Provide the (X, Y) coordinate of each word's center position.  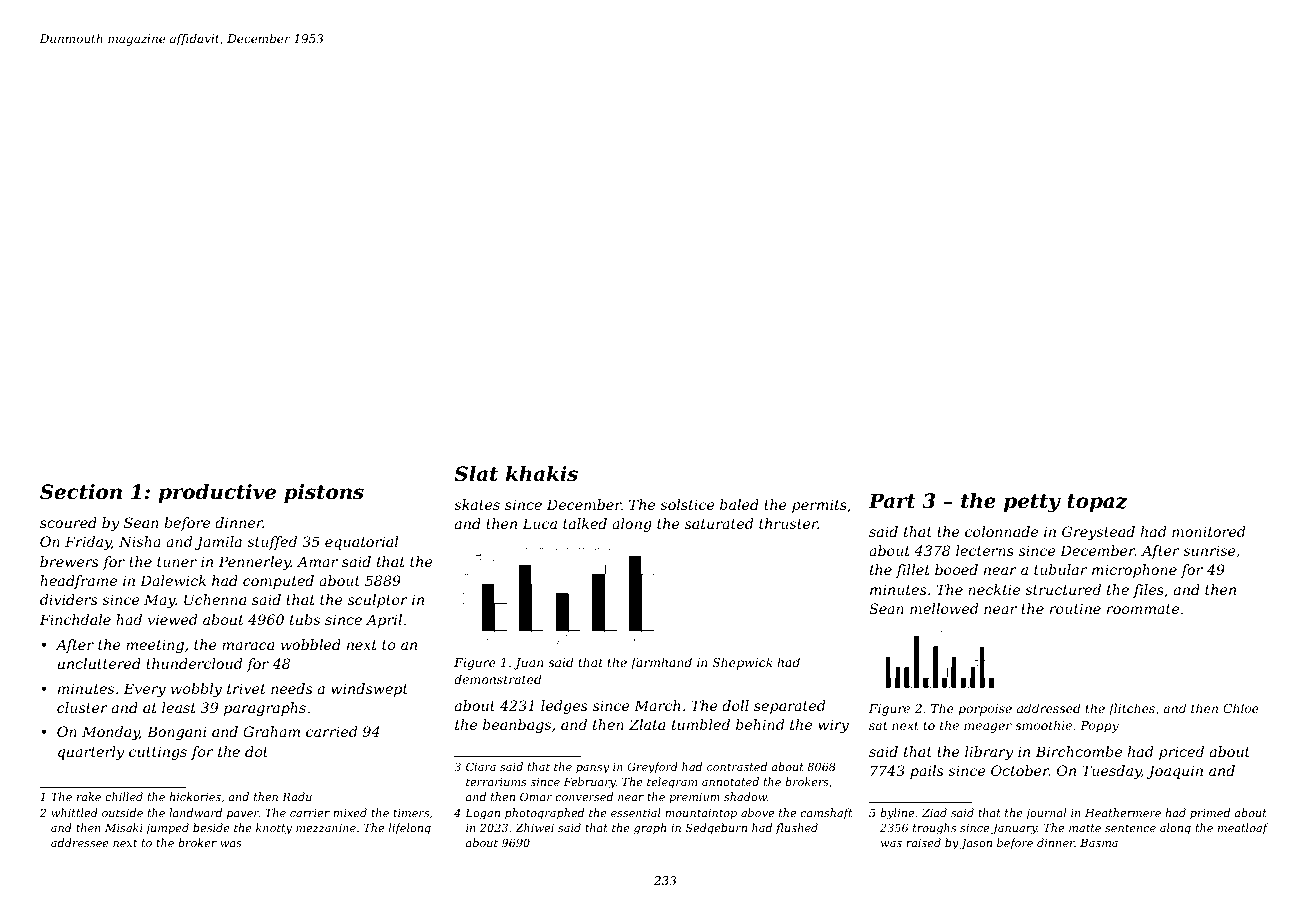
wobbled (311, 644)
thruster (788, 523)
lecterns (985, 550)
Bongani (176, 733)
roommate (1143, 609)
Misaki (124, 827)
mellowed (944, 608)
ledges (564, 707)
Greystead (1098, 533)
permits (819, 506)
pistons (324, 493)
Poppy (1099, 727)
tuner (177, 562)
